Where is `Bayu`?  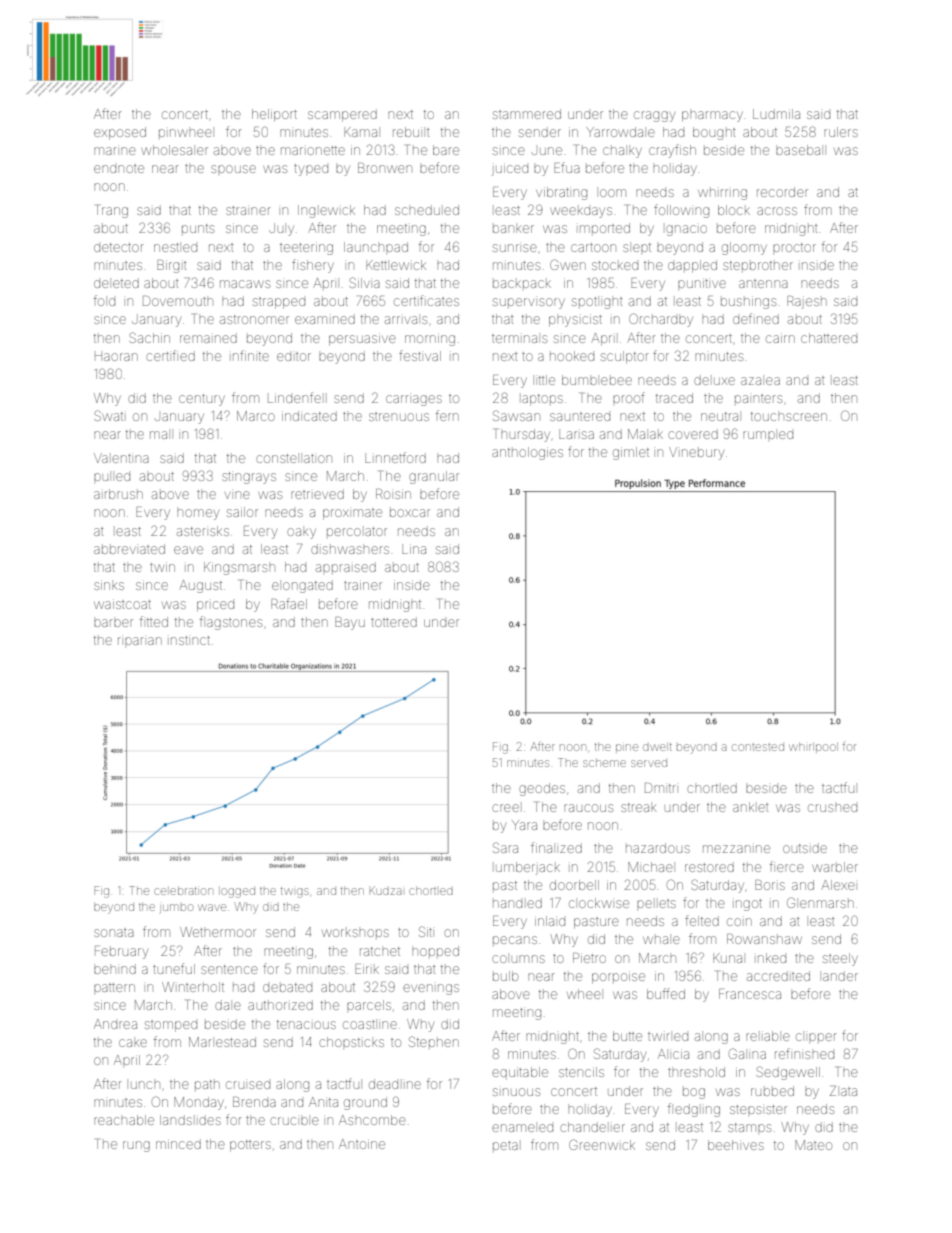
Bayu is located at coordinates (350, 623).
